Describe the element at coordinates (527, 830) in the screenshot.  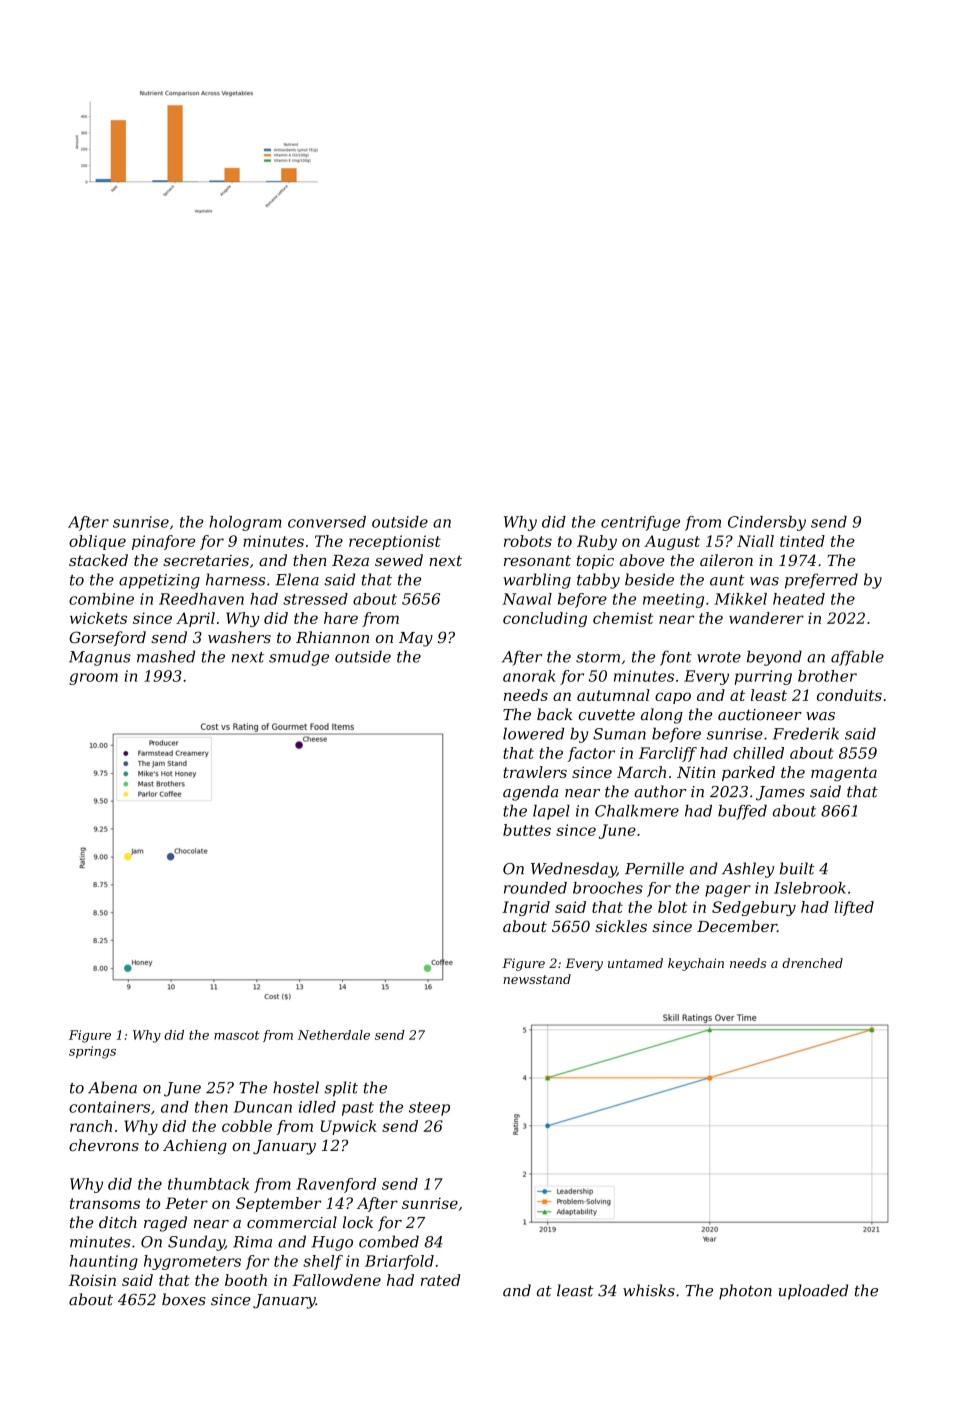
I see `buttes` at that location.
